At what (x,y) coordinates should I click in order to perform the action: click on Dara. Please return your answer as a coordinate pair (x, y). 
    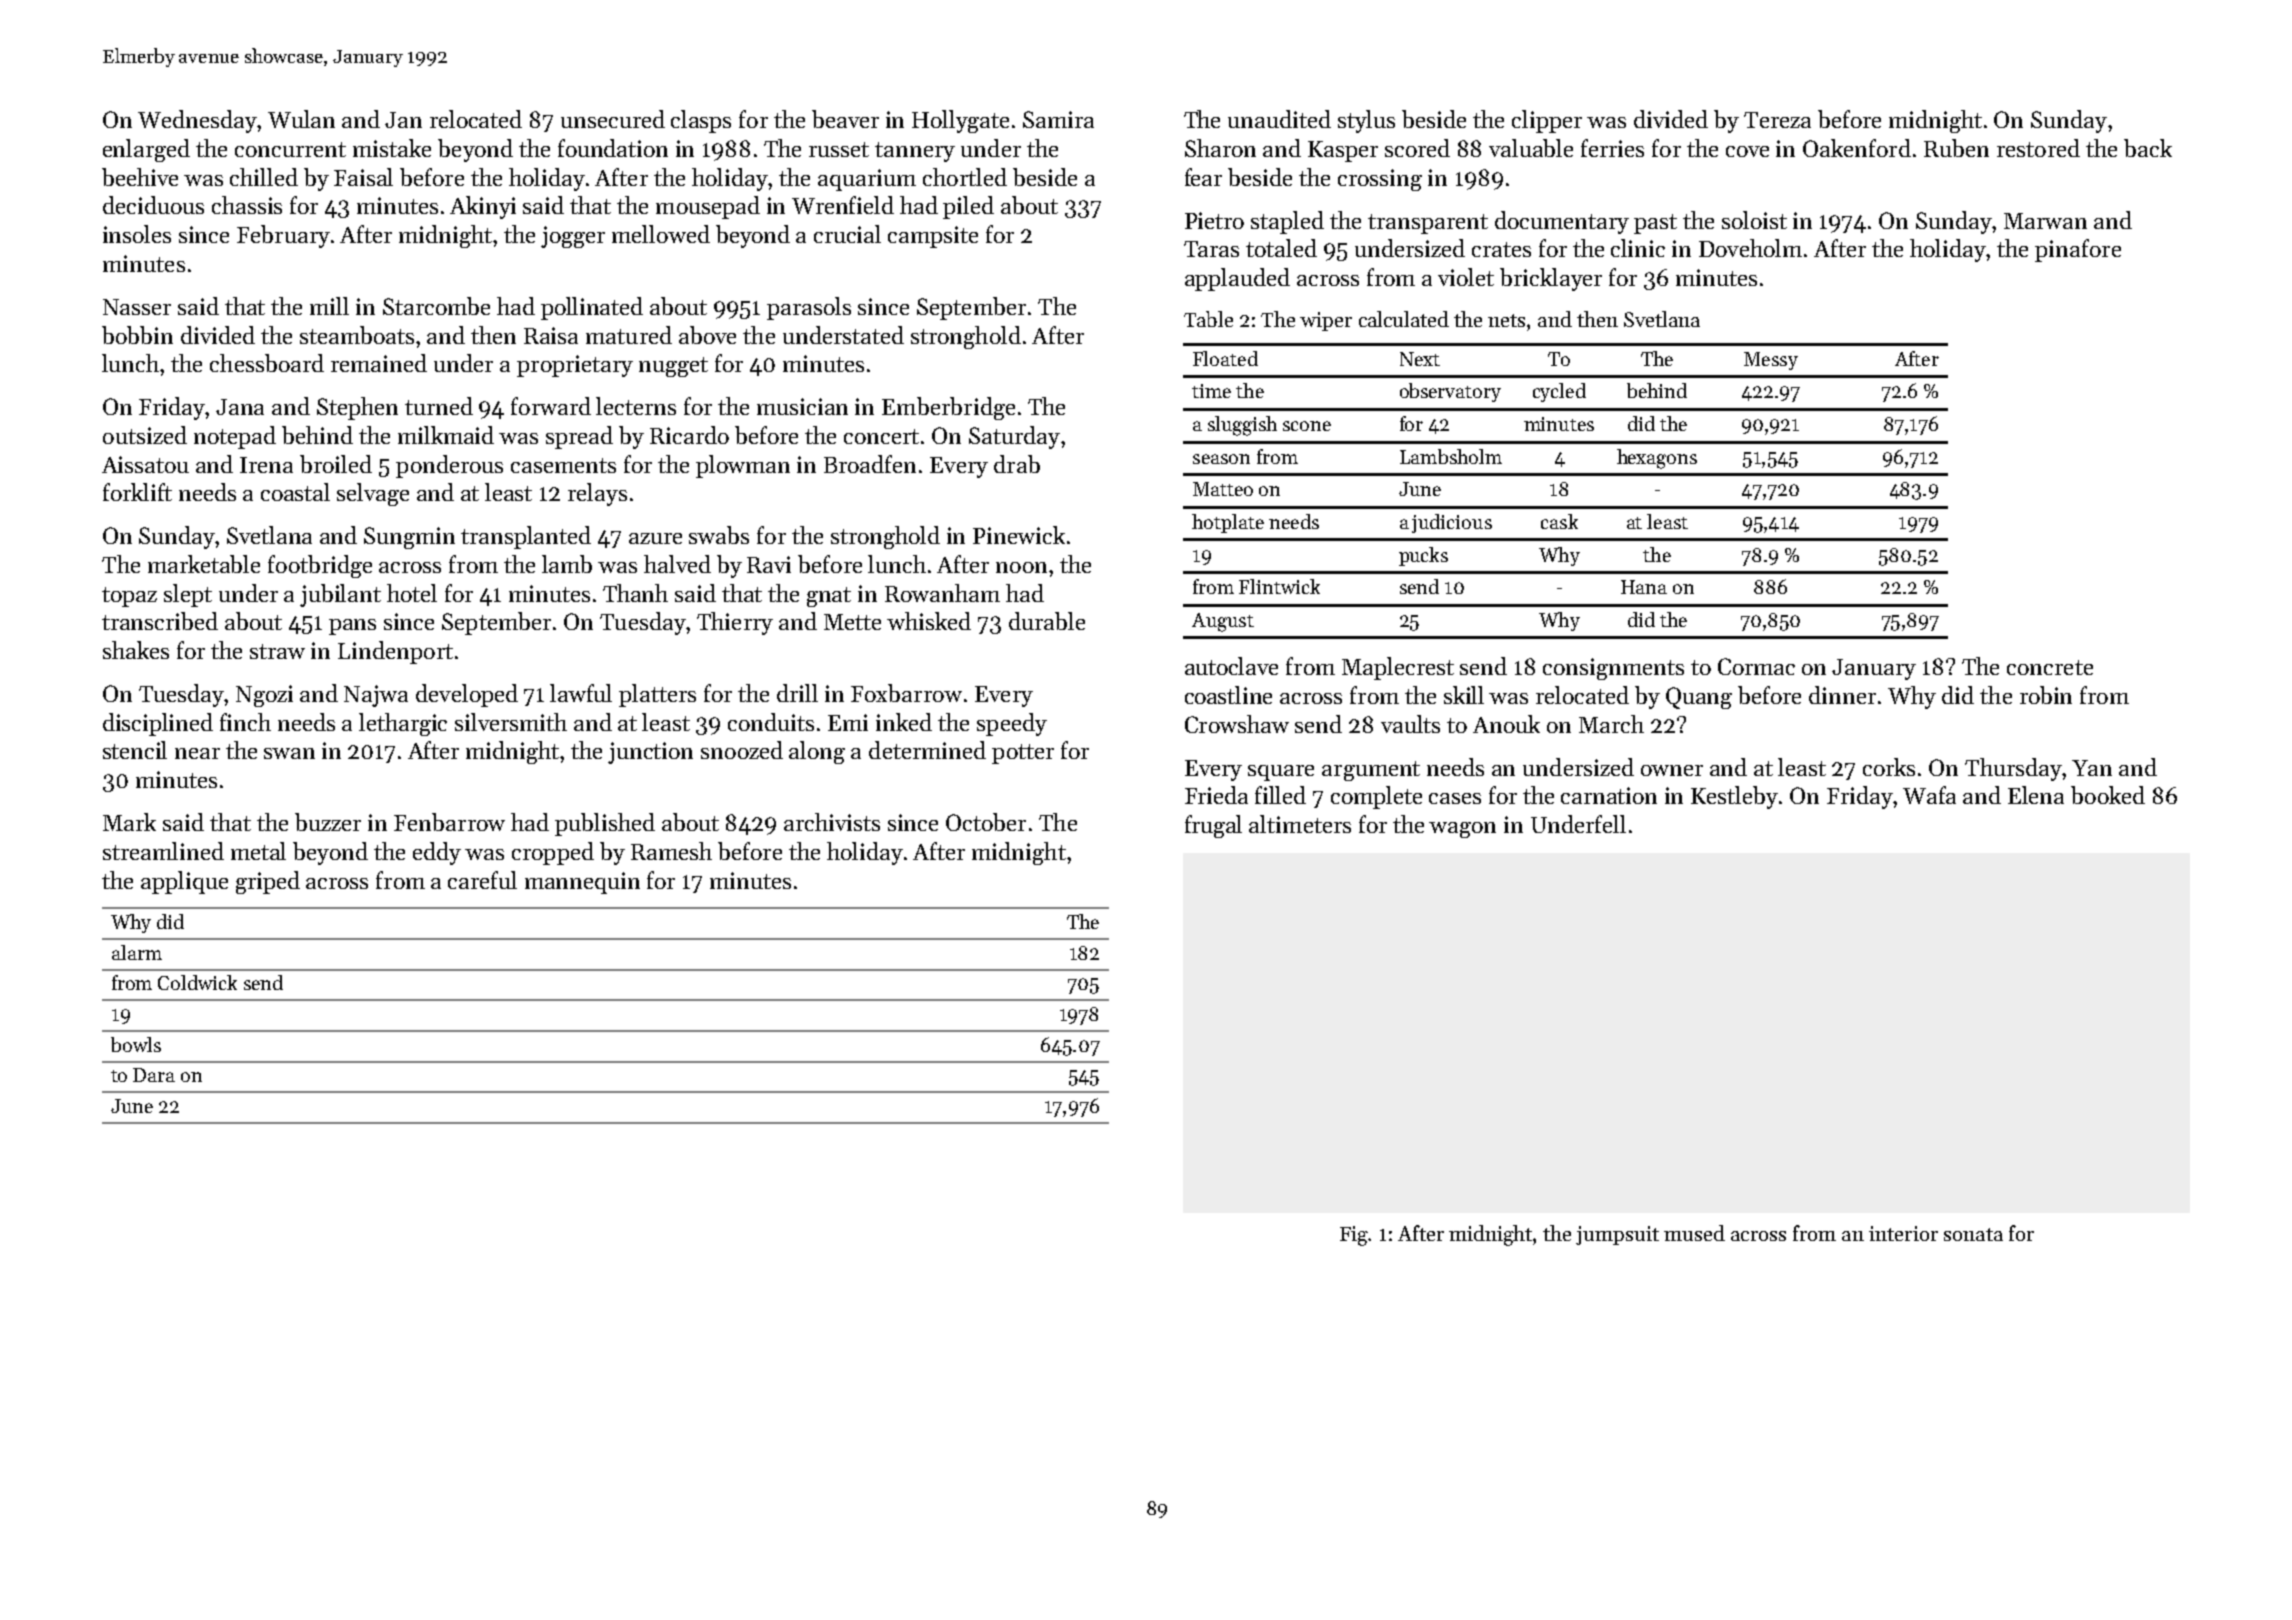
    Looking at the image, I should click on (154, 1075).
